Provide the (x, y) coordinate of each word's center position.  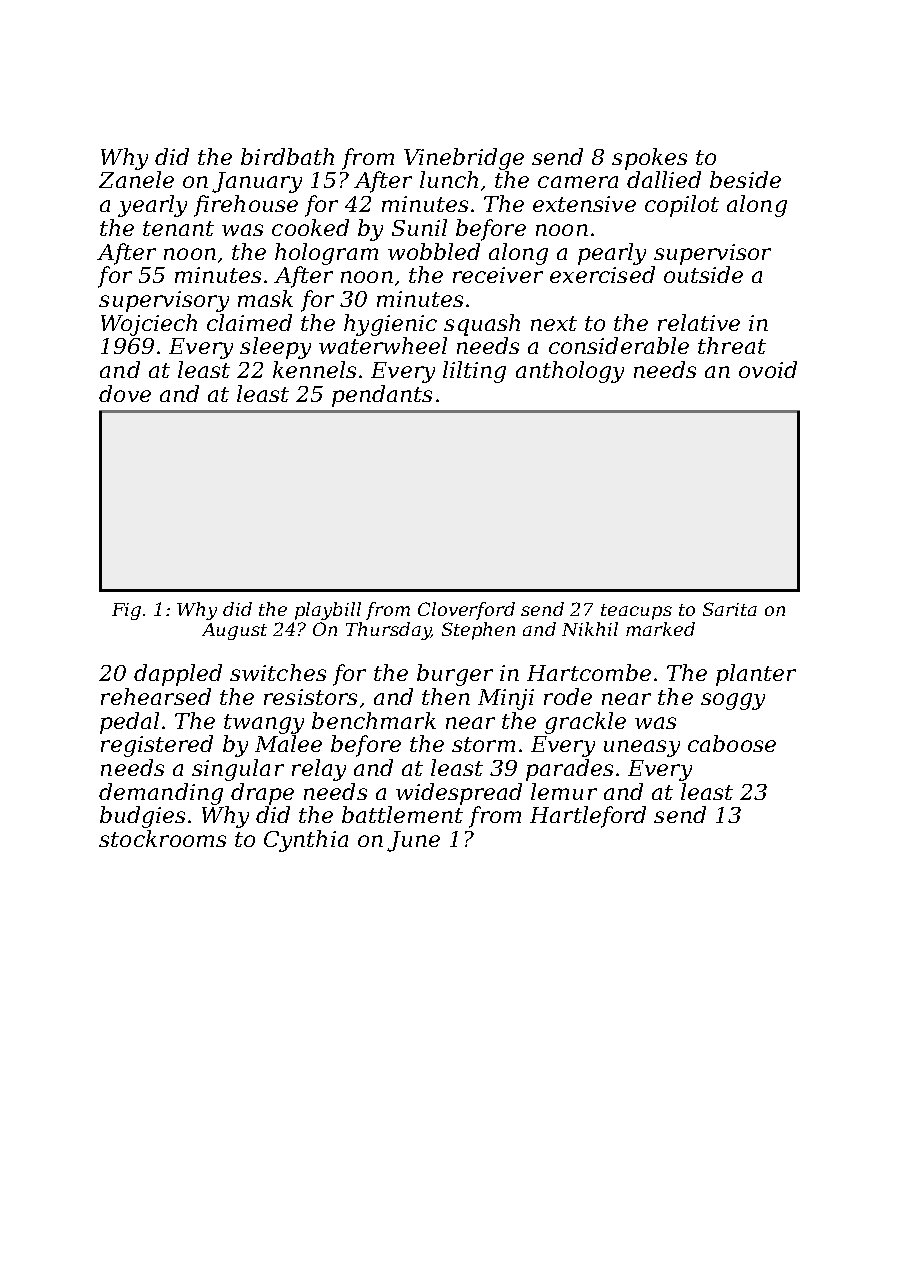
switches (278, 672)
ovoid (768, 369)
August (234, 631)
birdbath (287, 156)
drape (262, 794)
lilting (474, 372)
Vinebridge (464, 159)
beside (745, 179)
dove (125, 393)
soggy (733, 701)
